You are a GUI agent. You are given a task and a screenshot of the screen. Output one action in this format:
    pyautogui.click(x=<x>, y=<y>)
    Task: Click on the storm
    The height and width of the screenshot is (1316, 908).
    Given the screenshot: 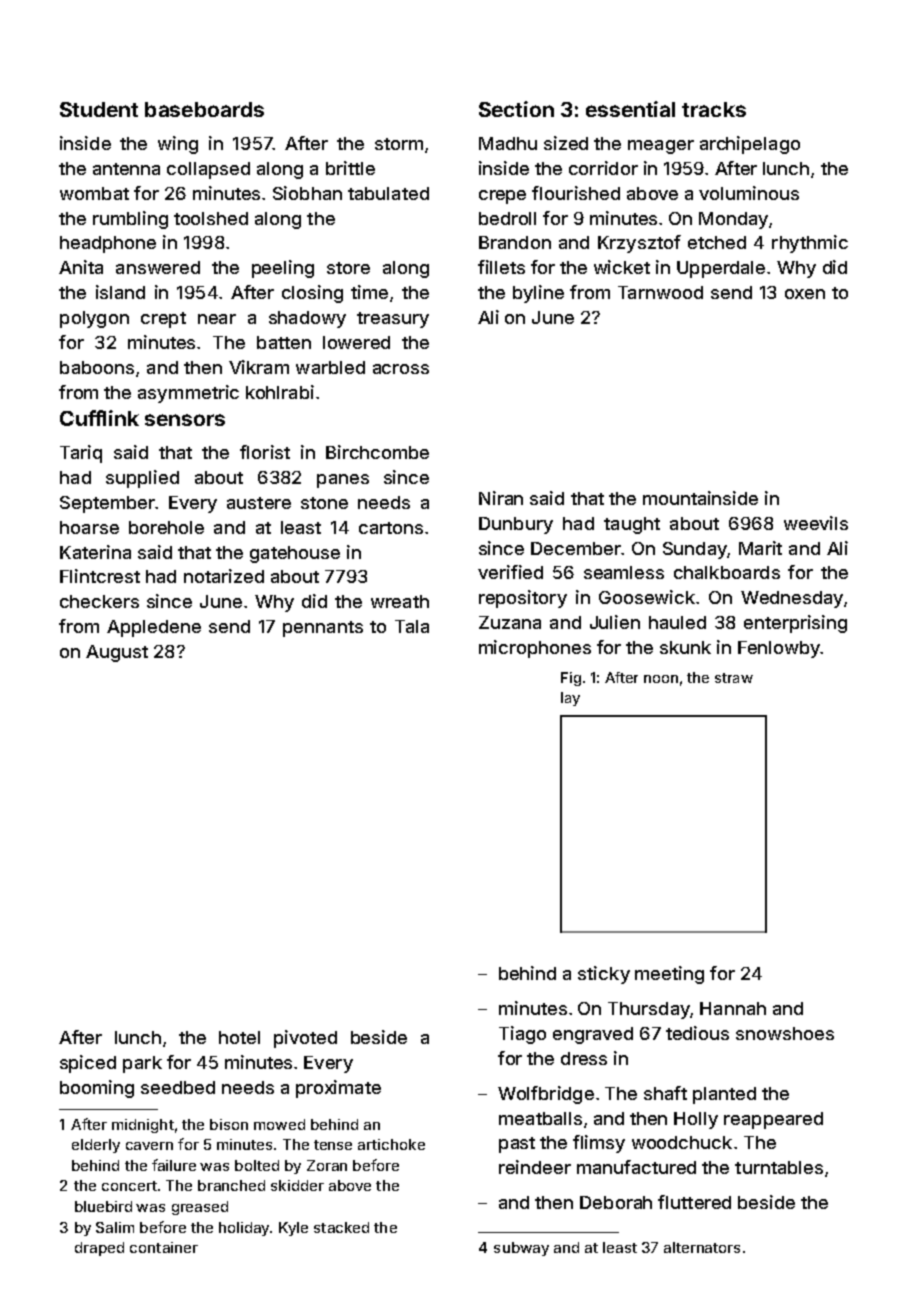 What is the action you would take?
    pyautogui.click(x=399, y=144)
